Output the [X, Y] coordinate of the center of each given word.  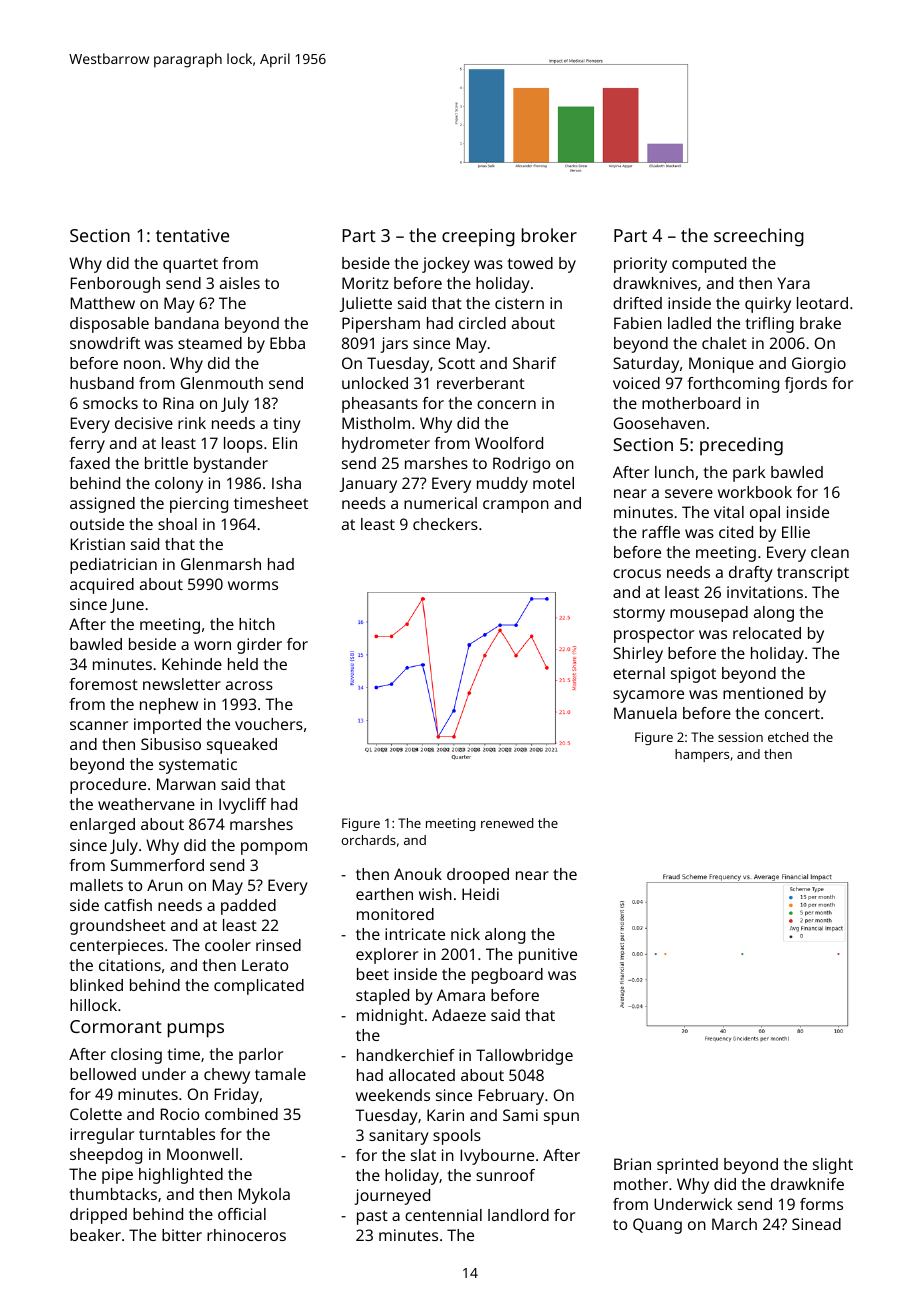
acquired [102, 586]
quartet [190, 265]
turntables [177, 1134]
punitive [548, 956]
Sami [520, 1115]
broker [549, 235]
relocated [767, 633]
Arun [165, 885]
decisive [144, 423]
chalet [724, 343]
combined [241, 1114]
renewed [507, 823]
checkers [445, 524]
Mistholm [376, 423]
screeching [759, 237]
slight [833, 1166]
